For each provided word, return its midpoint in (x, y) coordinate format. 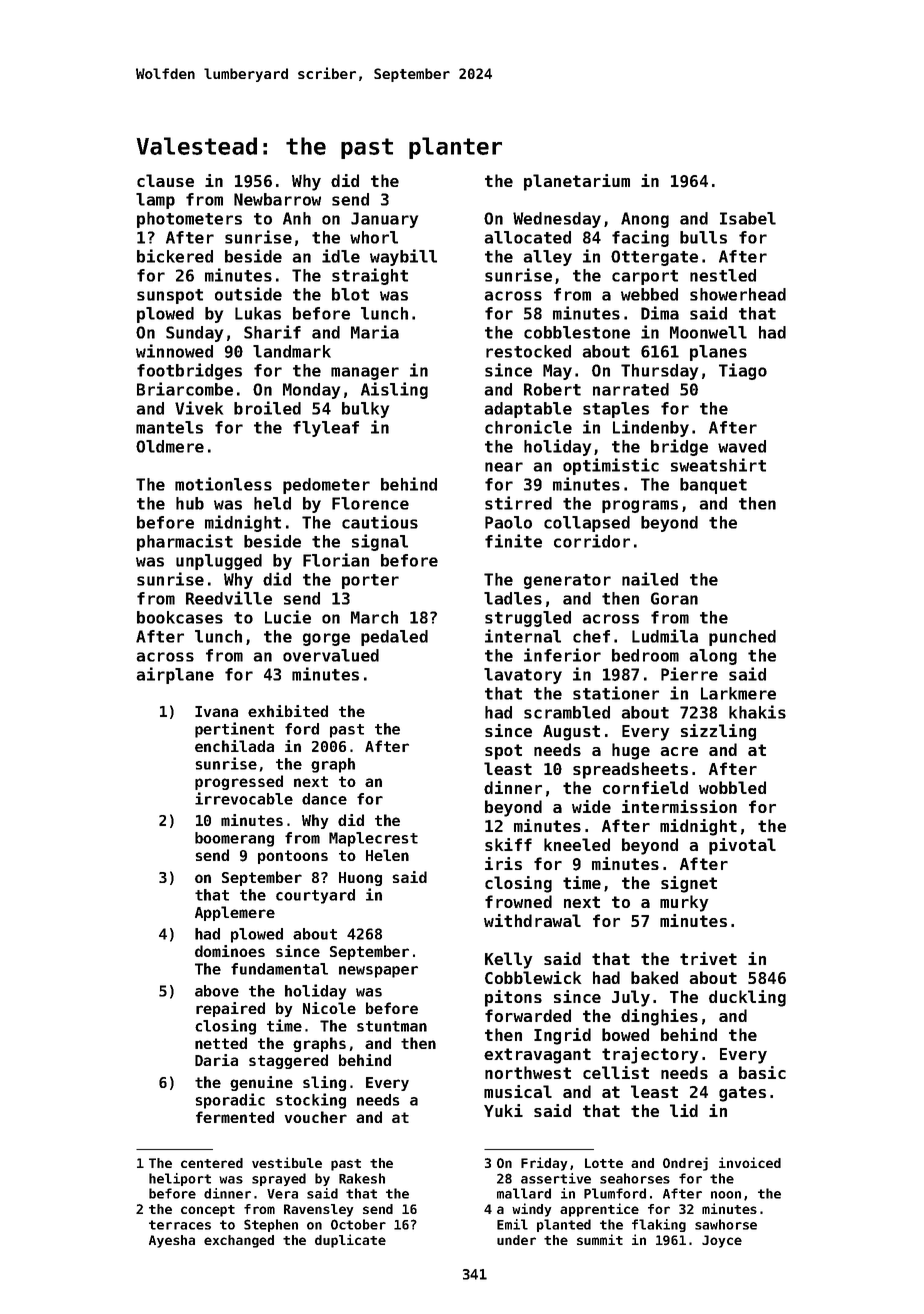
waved (742, 446)
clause (165, 180)
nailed (650, 579)
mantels (169, 427)
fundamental (279, 969)
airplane (175, 675)
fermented (235, 1117)
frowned (518, 901)
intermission (679, 806)
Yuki (503, 1110)
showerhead (738, 294)
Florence (370, 503)
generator (567, 581)
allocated (527, 237)
